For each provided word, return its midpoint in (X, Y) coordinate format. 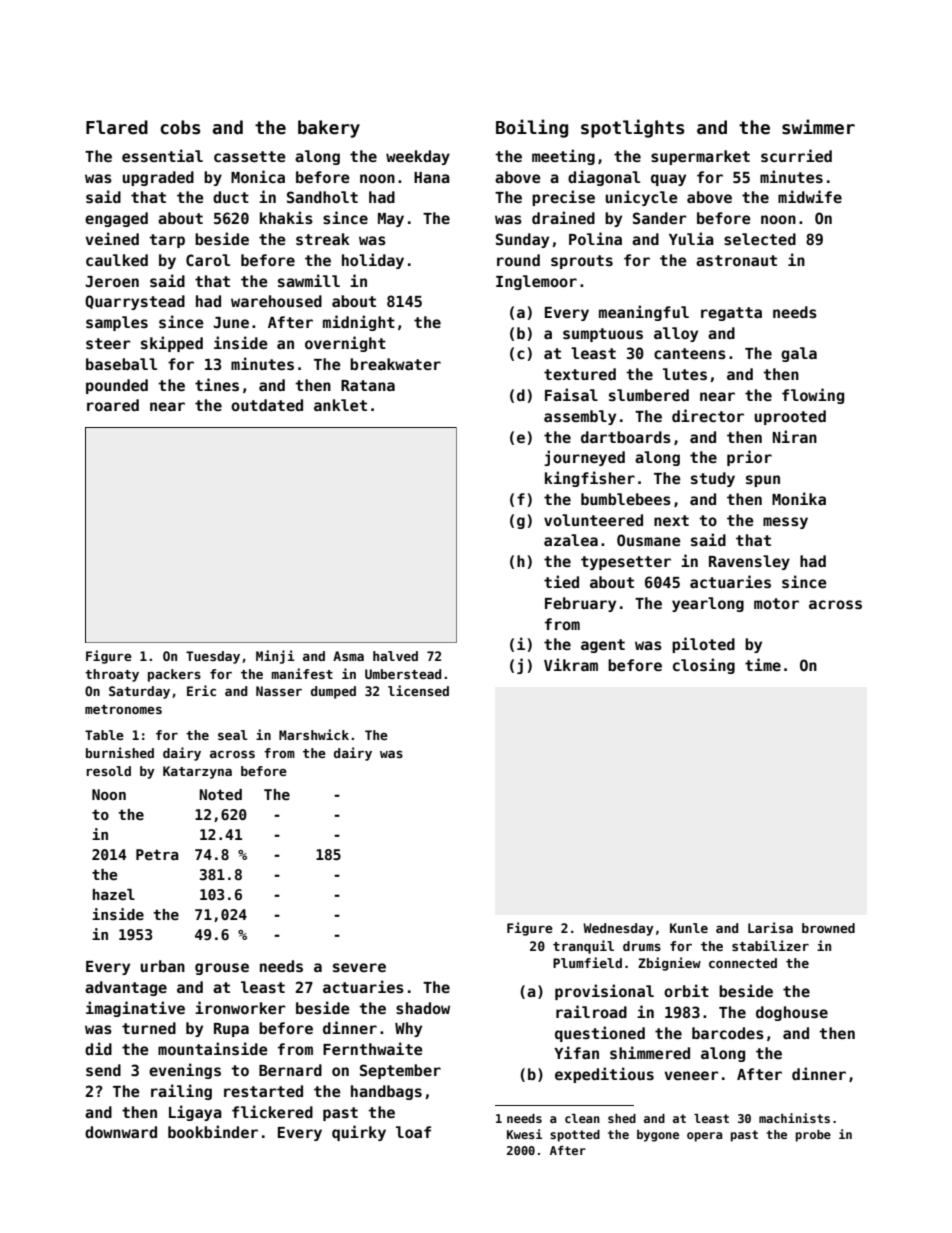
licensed (418, 690)
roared (113, 405)
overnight (345, 344)
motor (776, 603)
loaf (413, 1132)
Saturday (139, 692)
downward (121, 1132)
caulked (117, 260)
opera (705, 1137)
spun (763, 481)
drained (563, 217)
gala (799, 354)
